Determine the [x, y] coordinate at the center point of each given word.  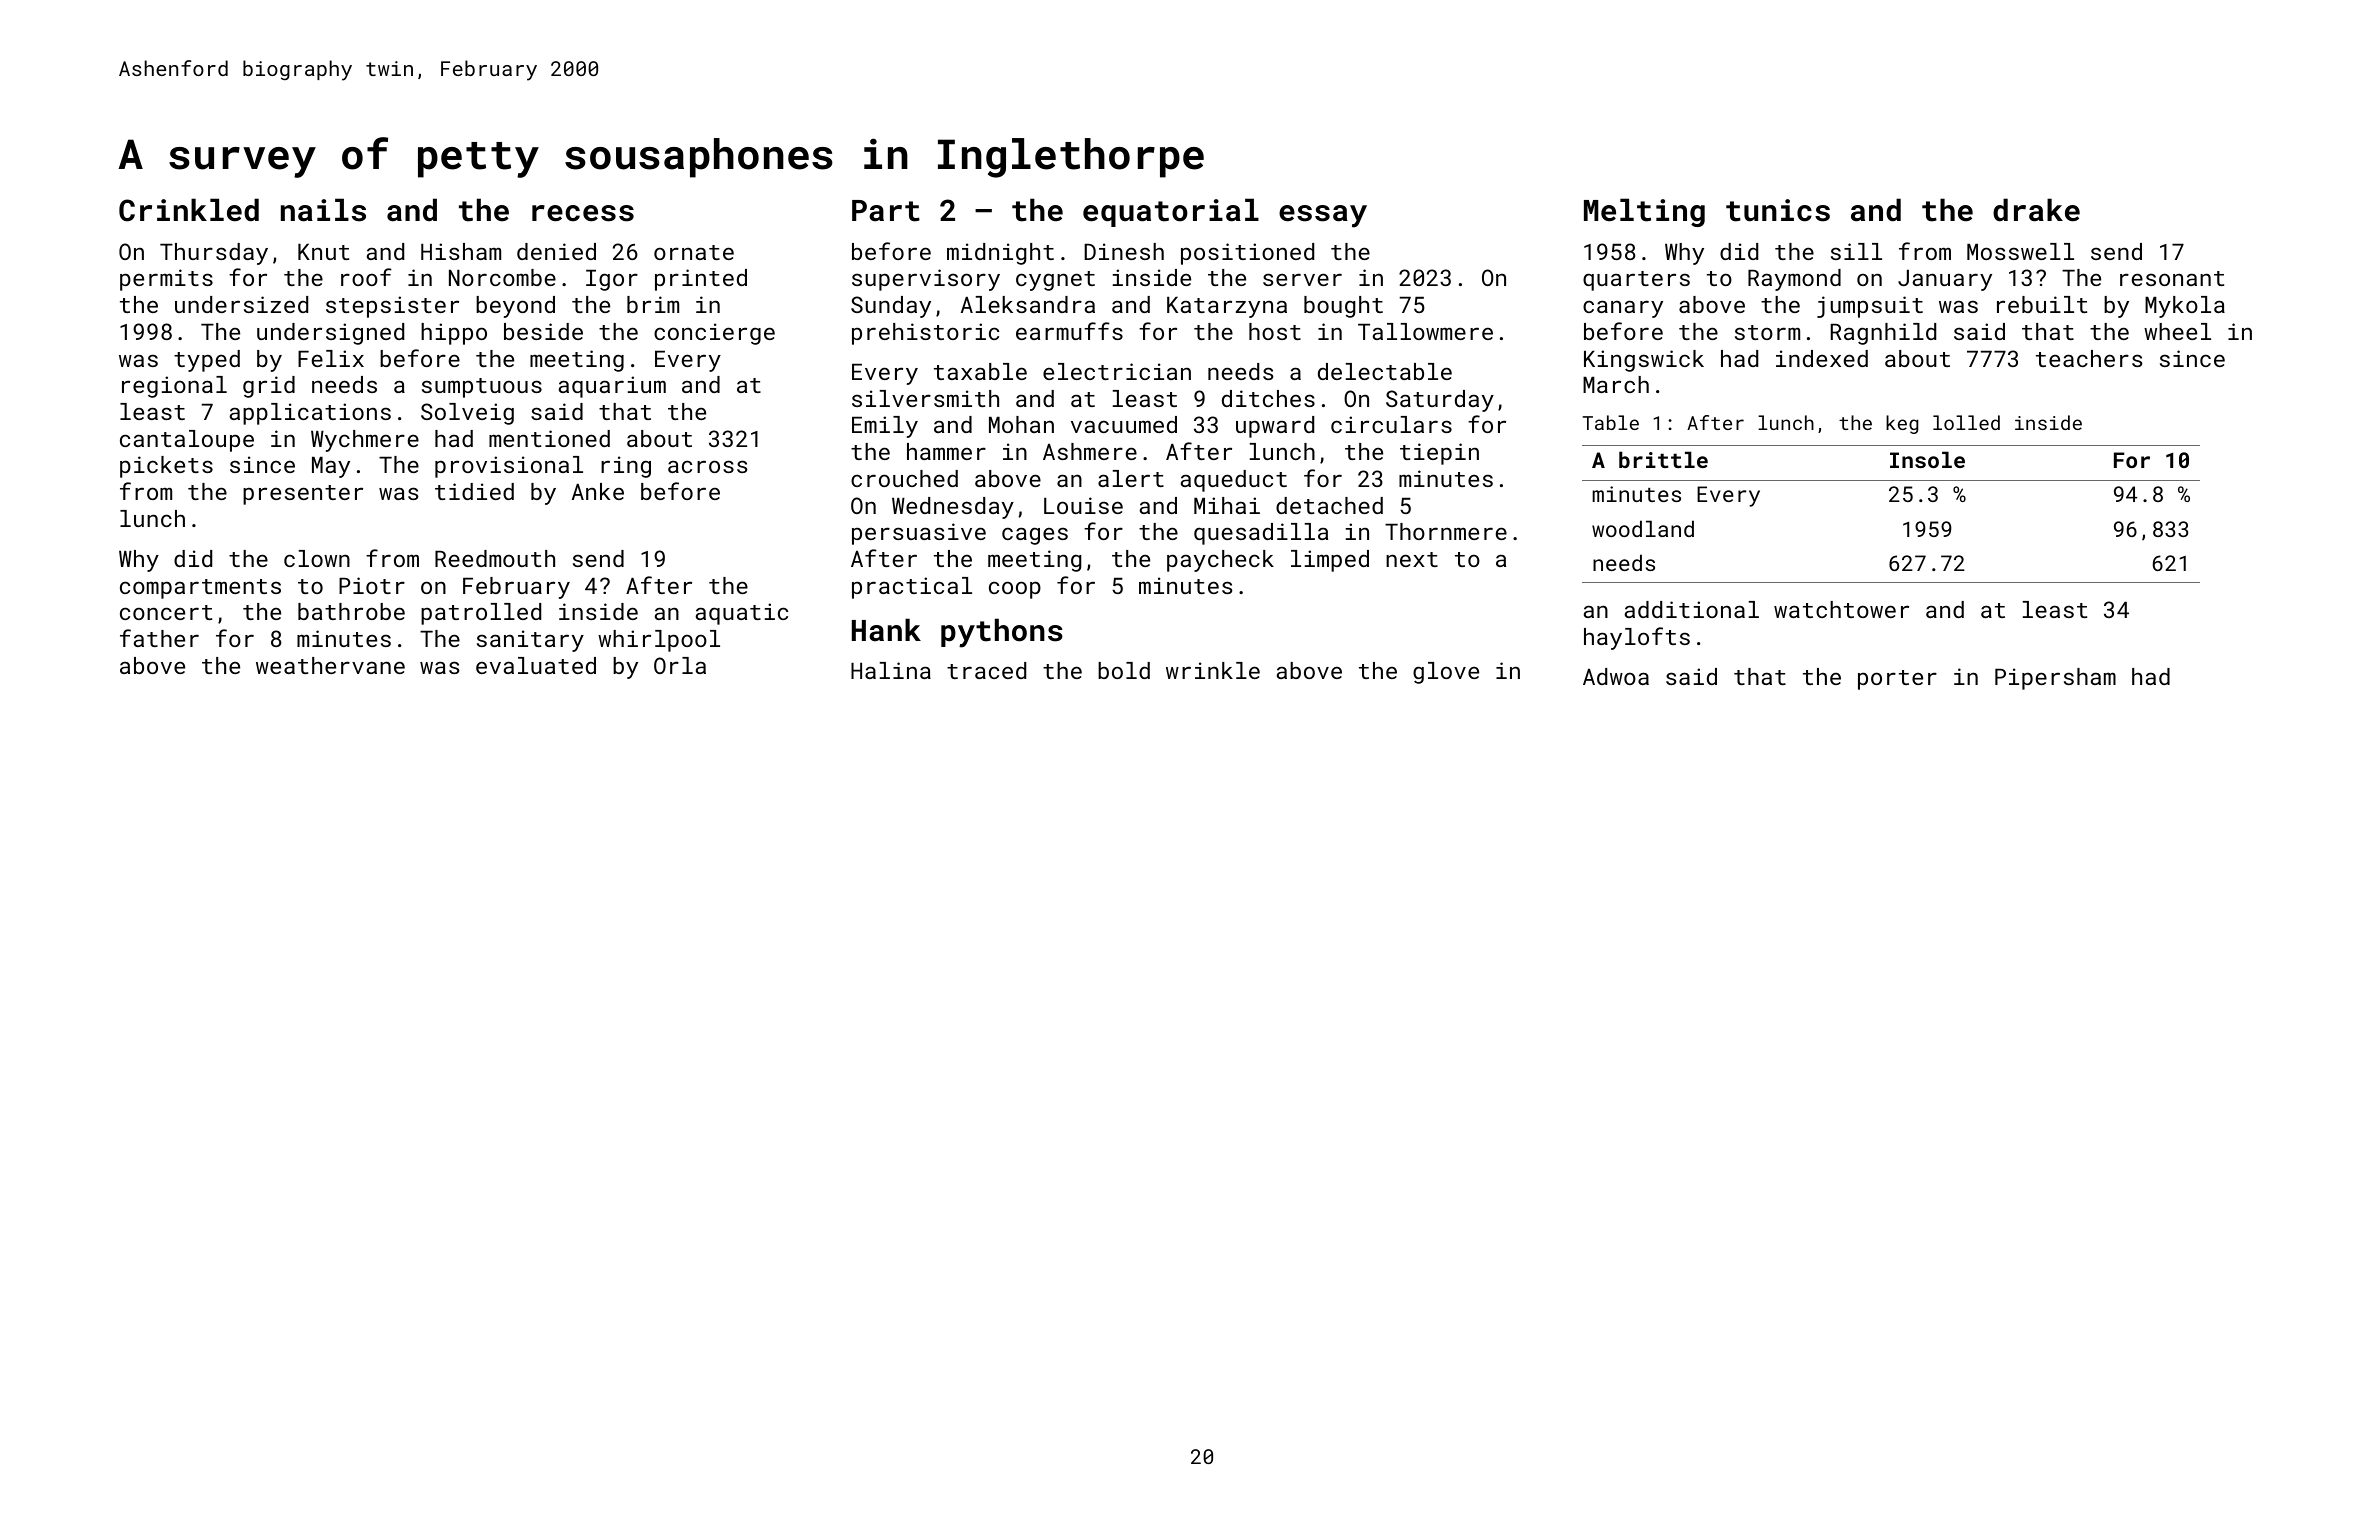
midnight [1000, 254]
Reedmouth [495, 558]
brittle [1663, 459]
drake [2036, 210]
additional [1692, 609]
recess [583, 213]
